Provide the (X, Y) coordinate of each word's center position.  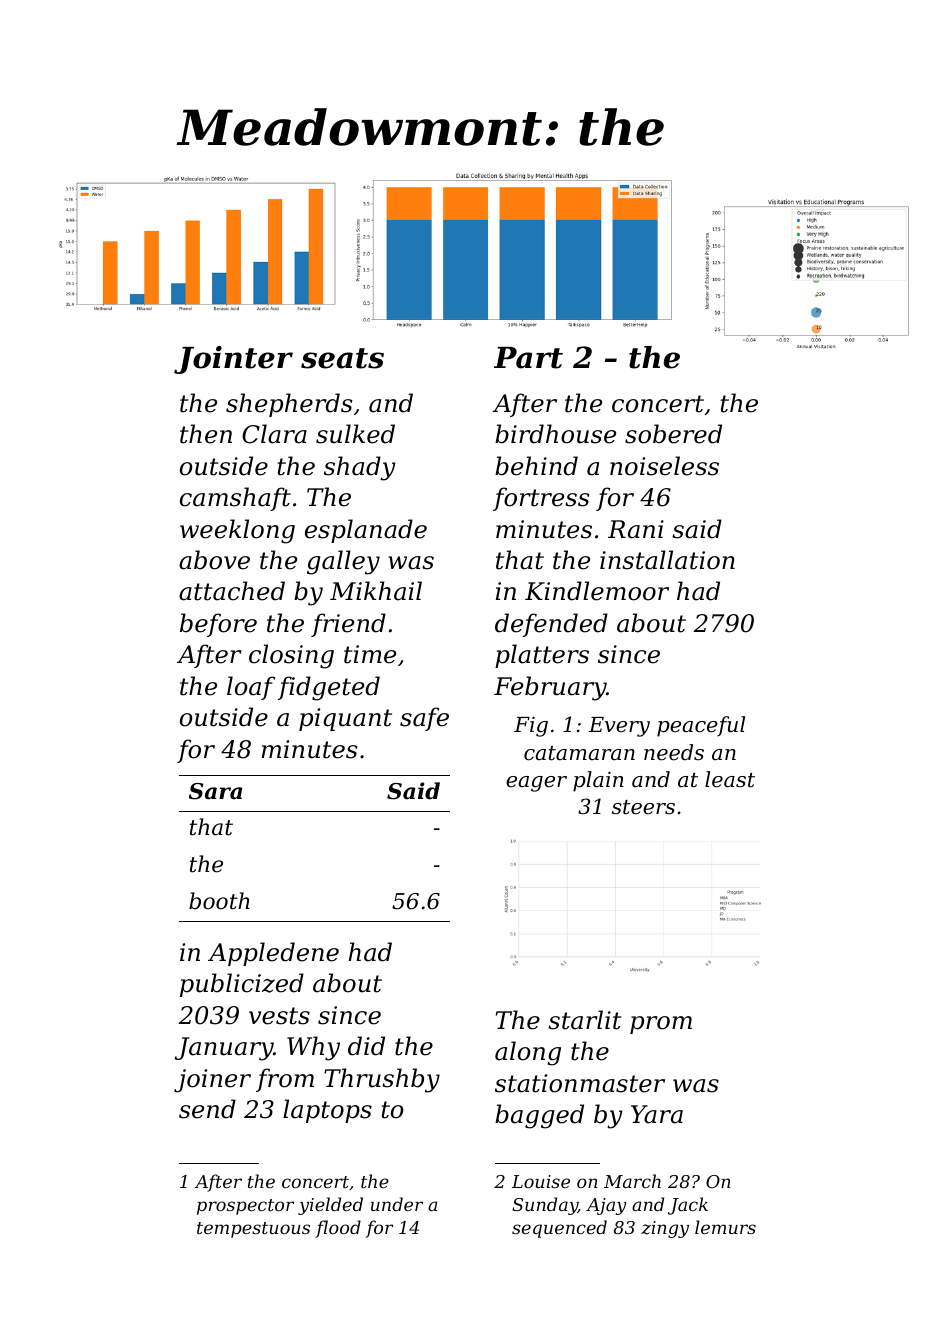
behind (536, 466)
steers (643, 807)
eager (536, 784)
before (218, 625)
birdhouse (555, 434)
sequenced (559, 1229)
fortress (541, 499)
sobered (673, 434)
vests (279, 1016)
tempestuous (253, 1230)
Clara (274, 434)
